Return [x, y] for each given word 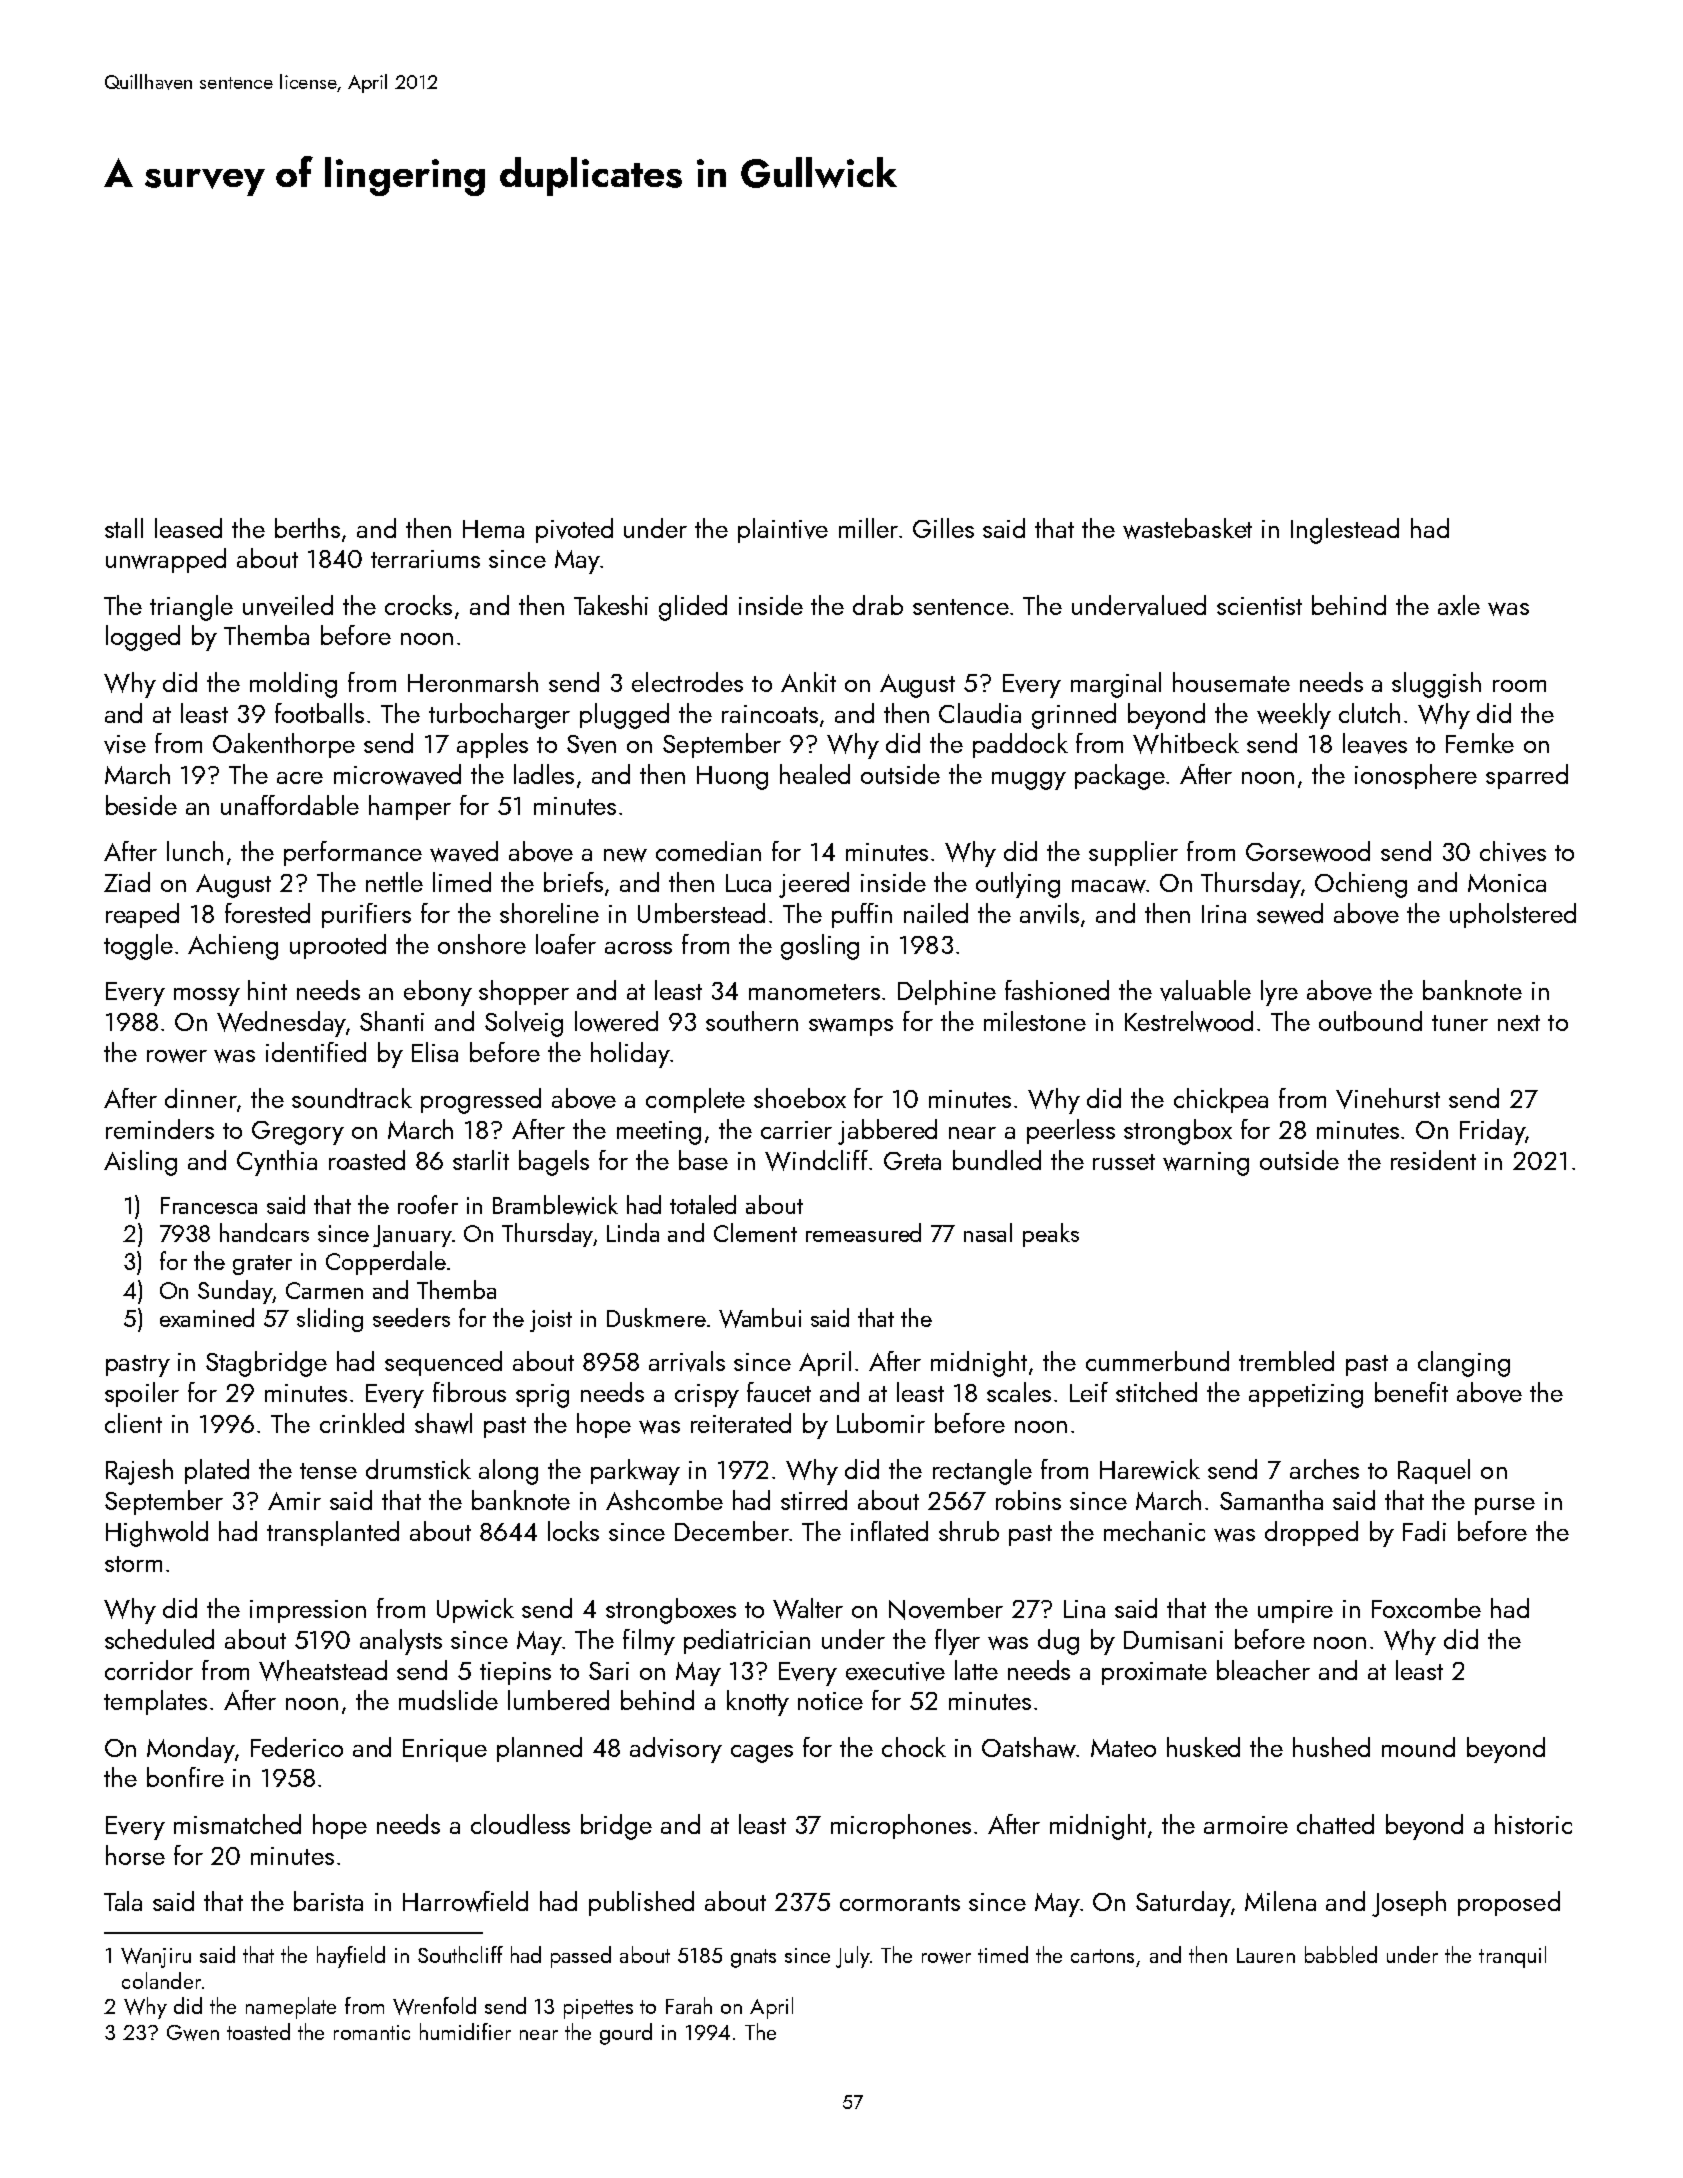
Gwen [193, 2033]
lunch [195, 851]
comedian [708, 851]
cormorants [900, 1903]
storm [133, 1564]
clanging [1464, 1364]
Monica [1507, 883]
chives [1513, 851]
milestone [1035, 1021]
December [732, 1531]
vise [125, 744]
